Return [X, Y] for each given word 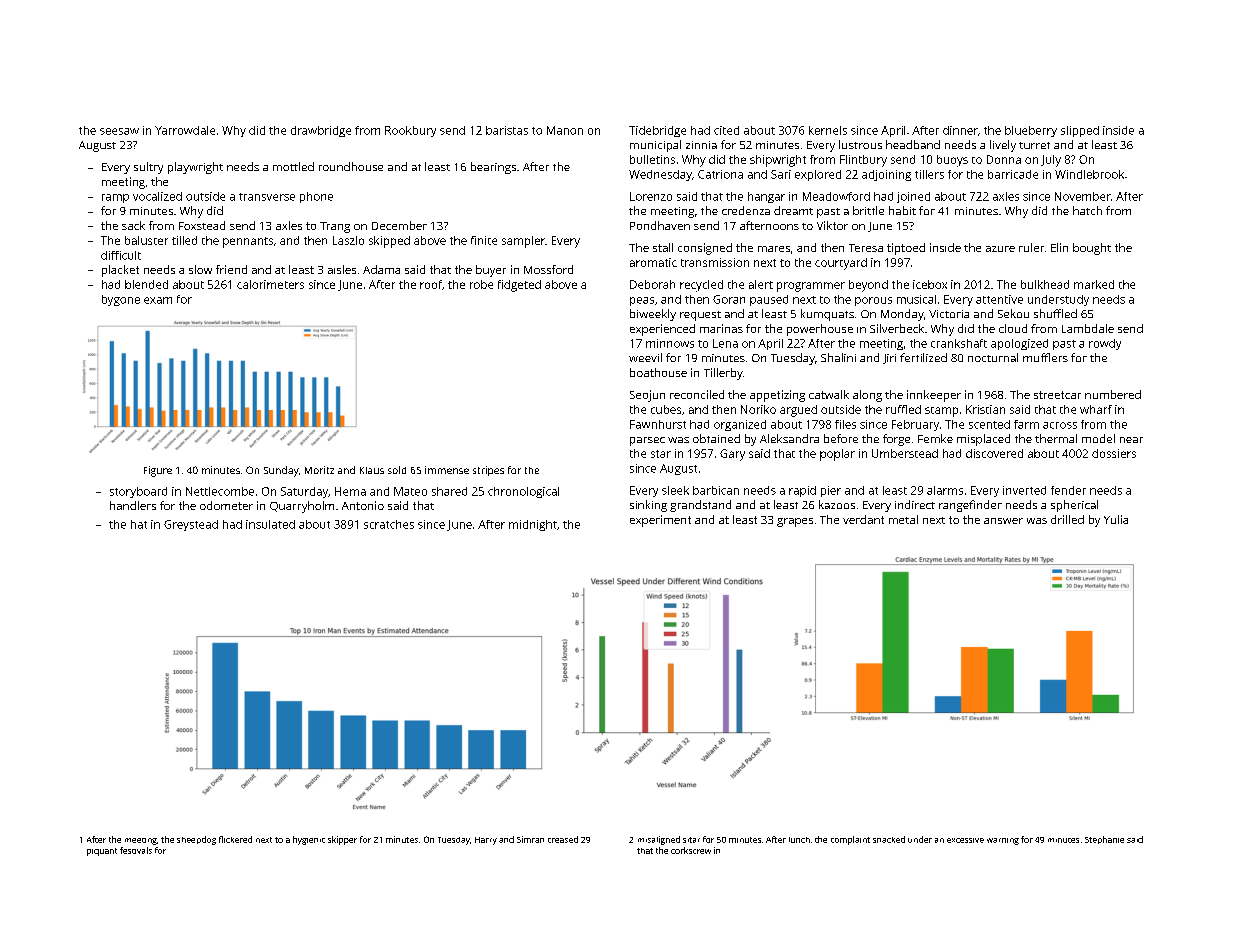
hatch [1087, 210]
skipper [342, 840]
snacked [889, 839]
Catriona [720, 174]
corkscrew [691, 850]
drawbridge [321, 131]
